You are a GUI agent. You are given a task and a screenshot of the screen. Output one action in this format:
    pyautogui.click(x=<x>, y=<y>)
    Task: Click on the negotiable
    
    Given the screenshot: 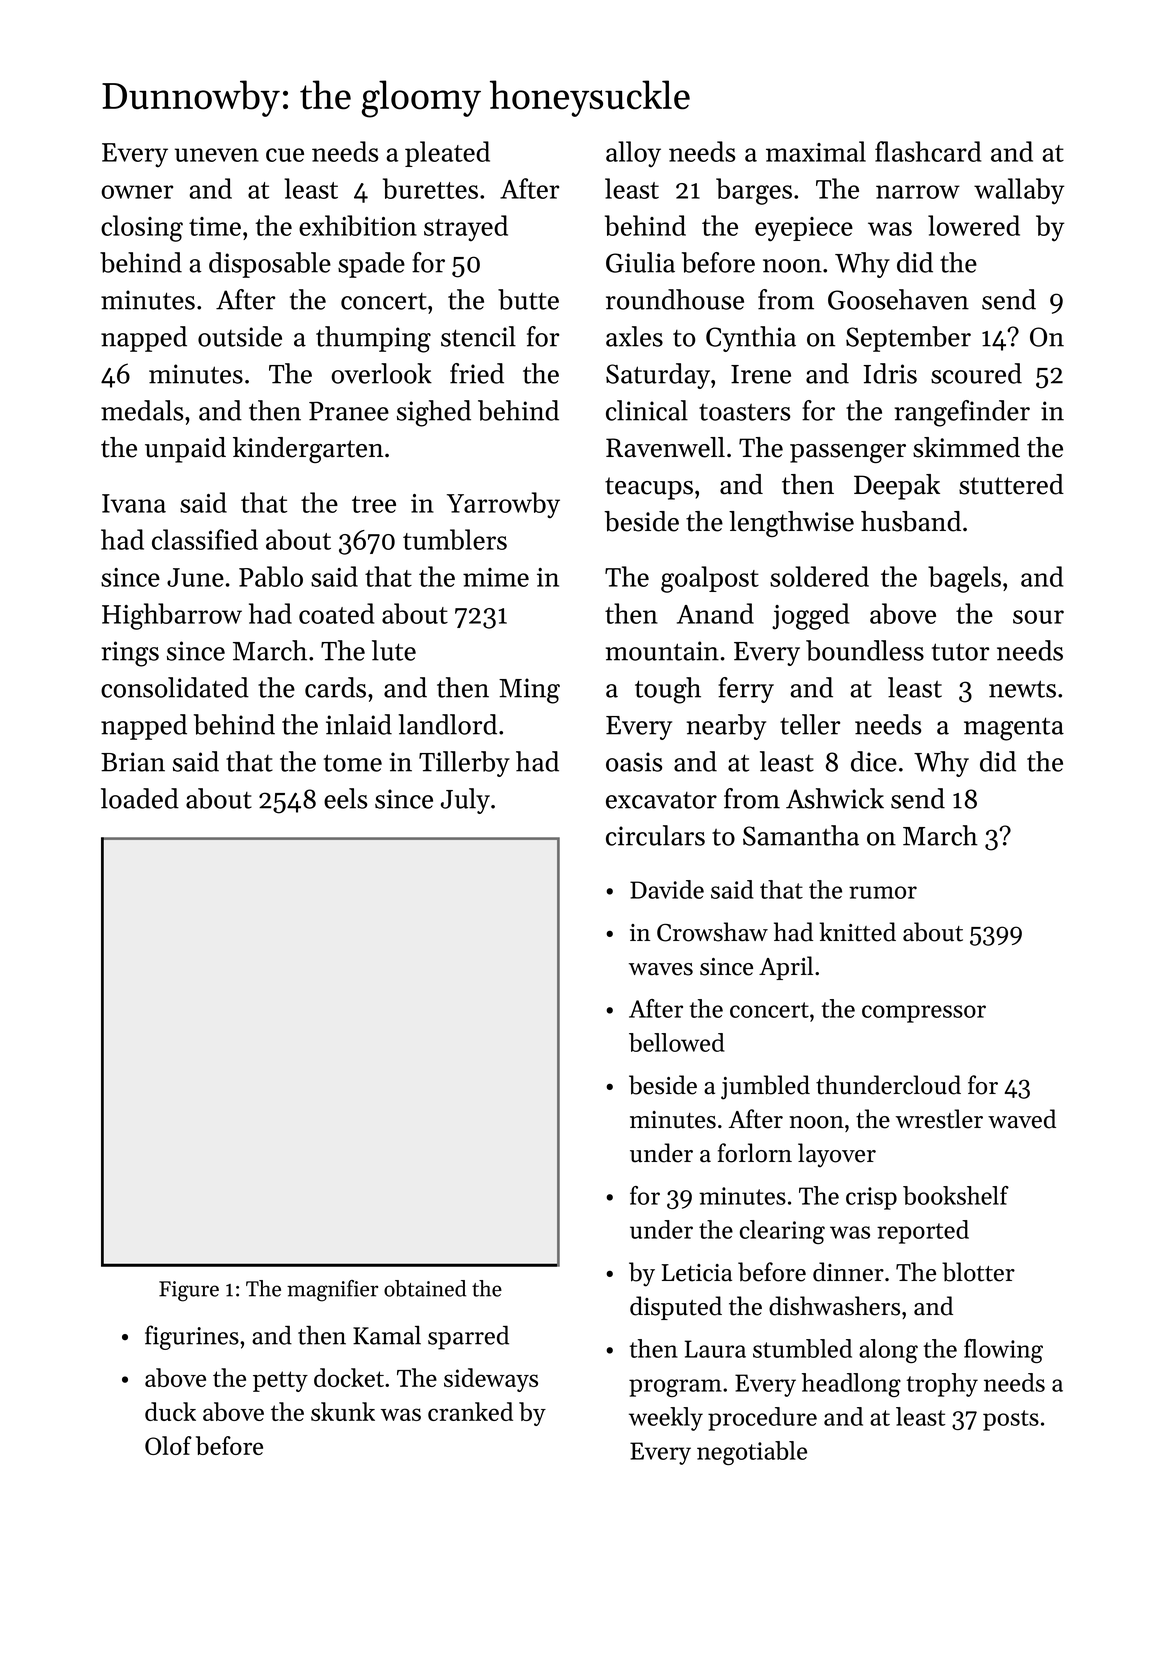 What is the action you would take?
    pyautogui.click(x=752, y=1453)
